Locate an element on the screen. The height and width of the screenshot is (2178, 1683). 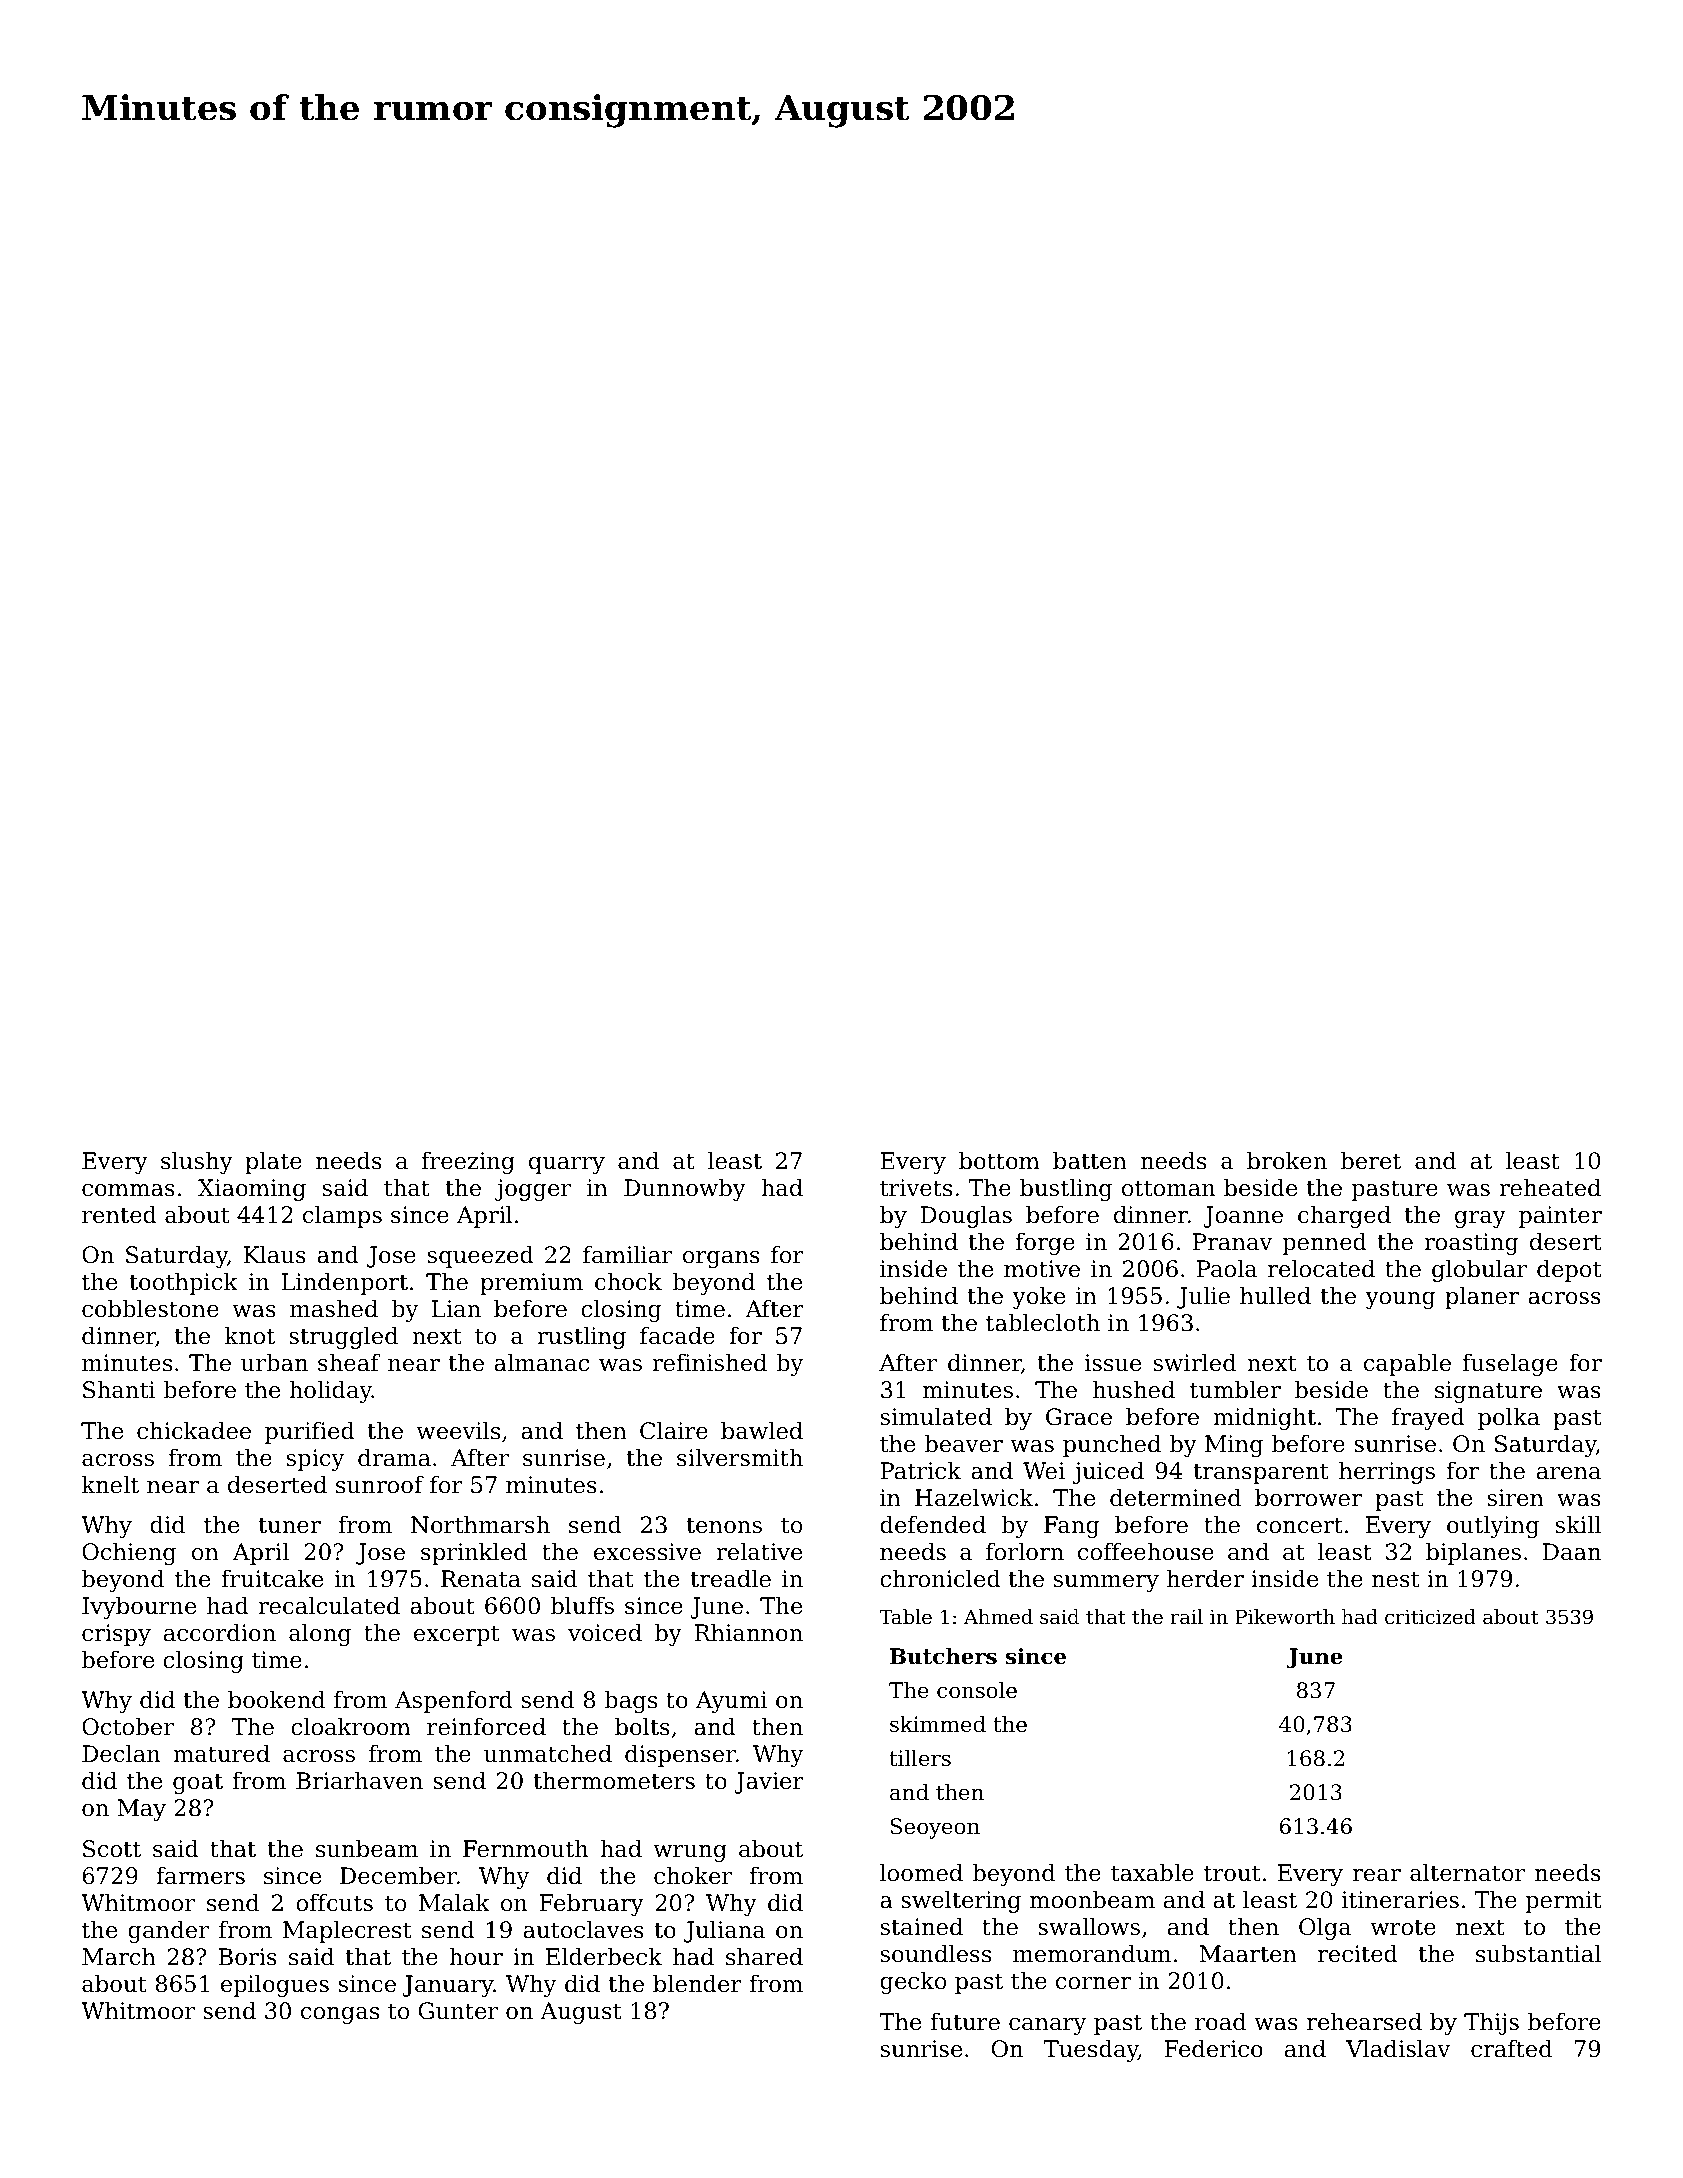
along is located at coordinates (320, 1635).
